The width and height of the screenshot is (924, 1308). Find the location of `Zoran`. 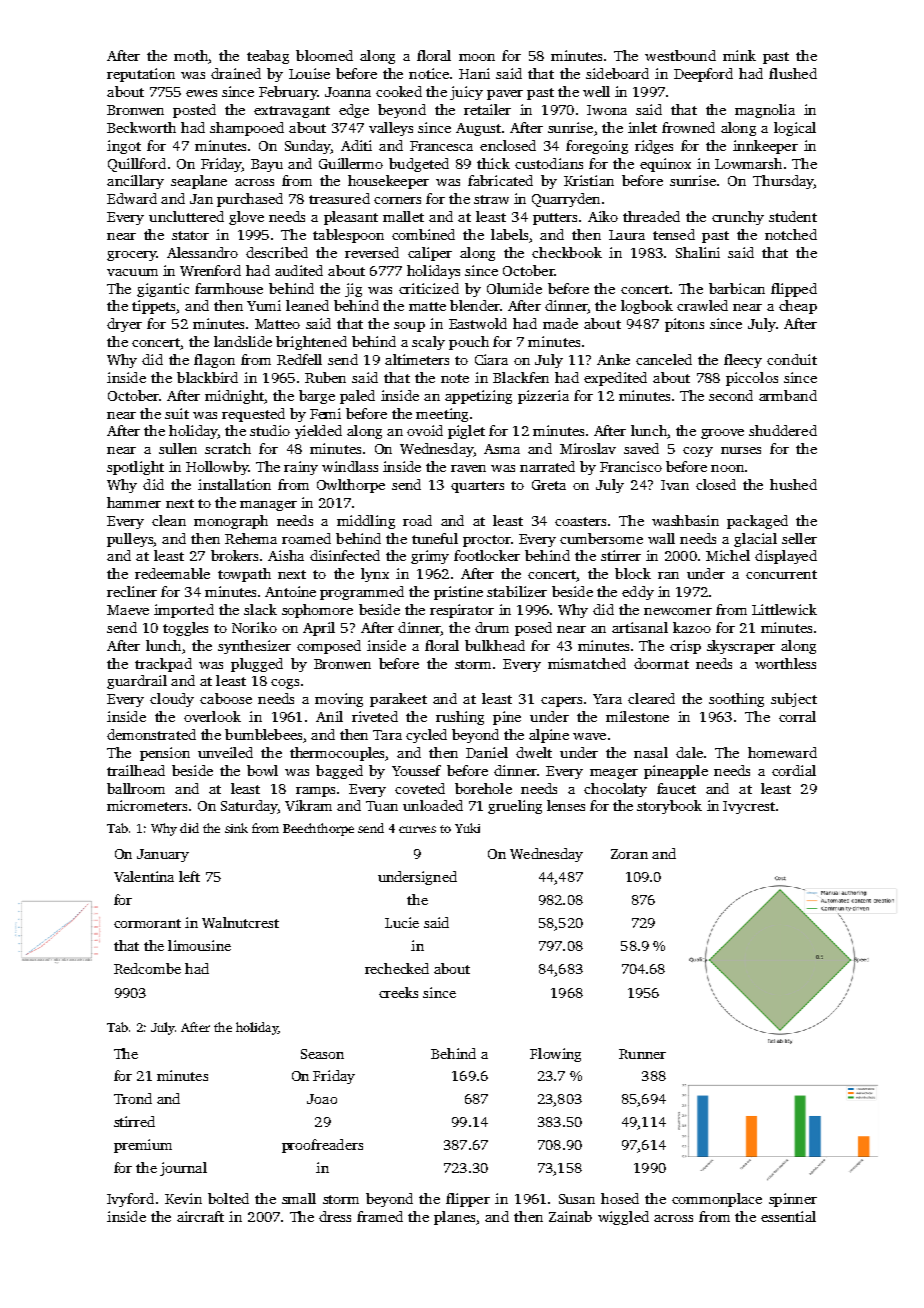

Zoran is located at coordinates (629, 854).
